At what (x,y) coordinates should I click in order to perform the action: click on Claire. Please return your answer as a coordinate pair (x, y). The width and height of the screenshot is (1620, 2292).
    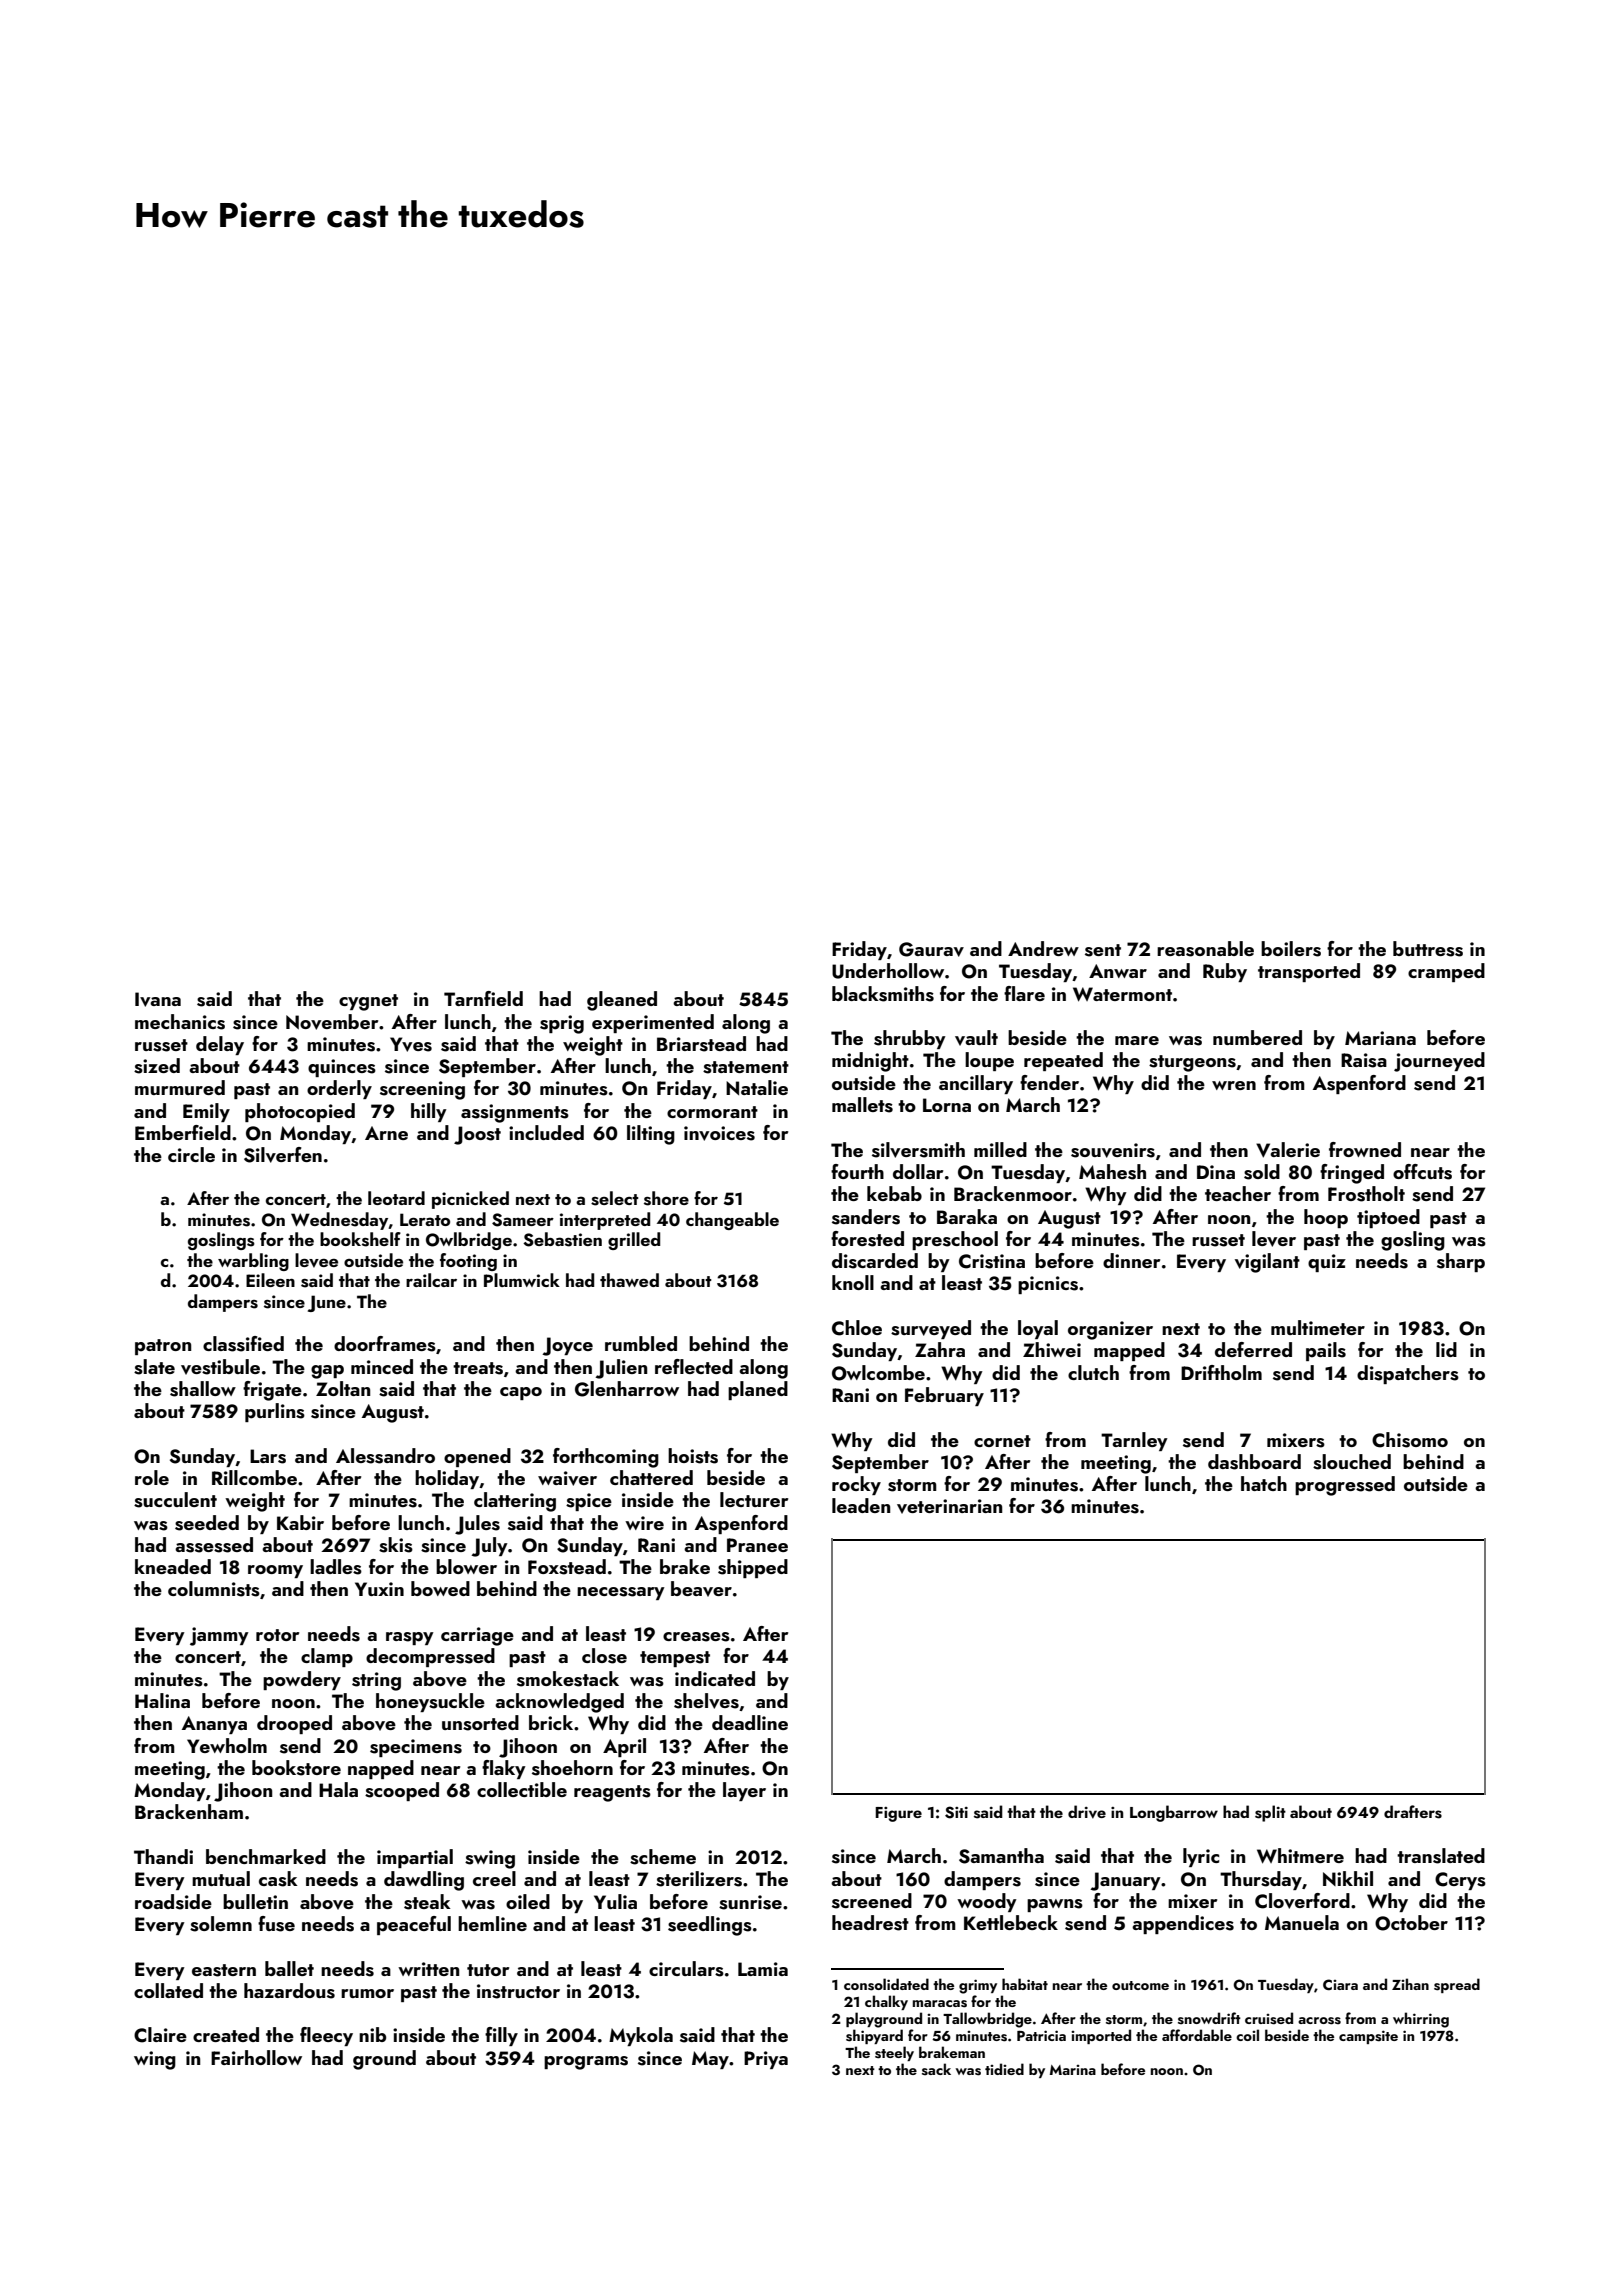
    Looking at the image, I should click on (160, 2035).
